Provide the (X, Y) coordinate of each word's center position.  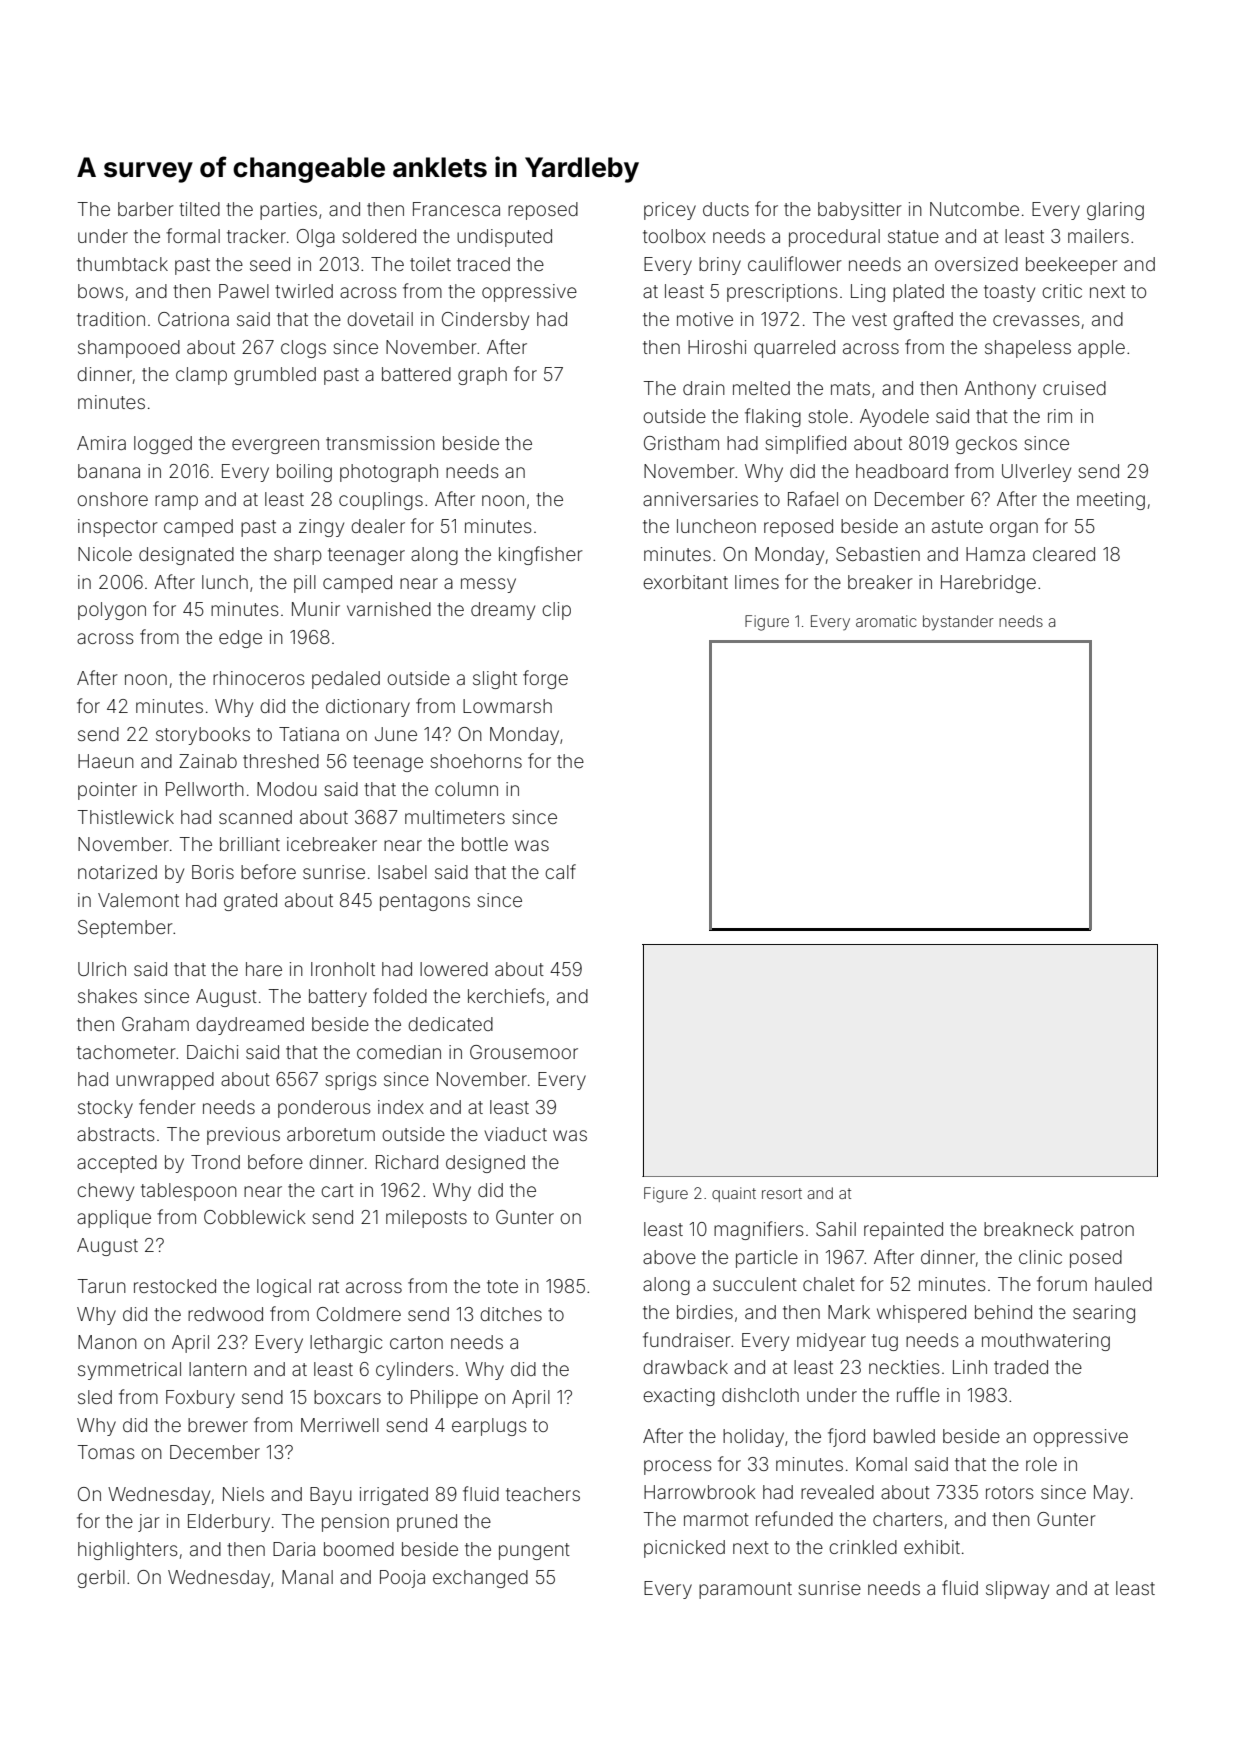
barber (146, 209)
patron (1107, 1231)
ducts (726, 209)
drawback (685, 1367)
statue (913, 236)
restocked (175, 1286)
